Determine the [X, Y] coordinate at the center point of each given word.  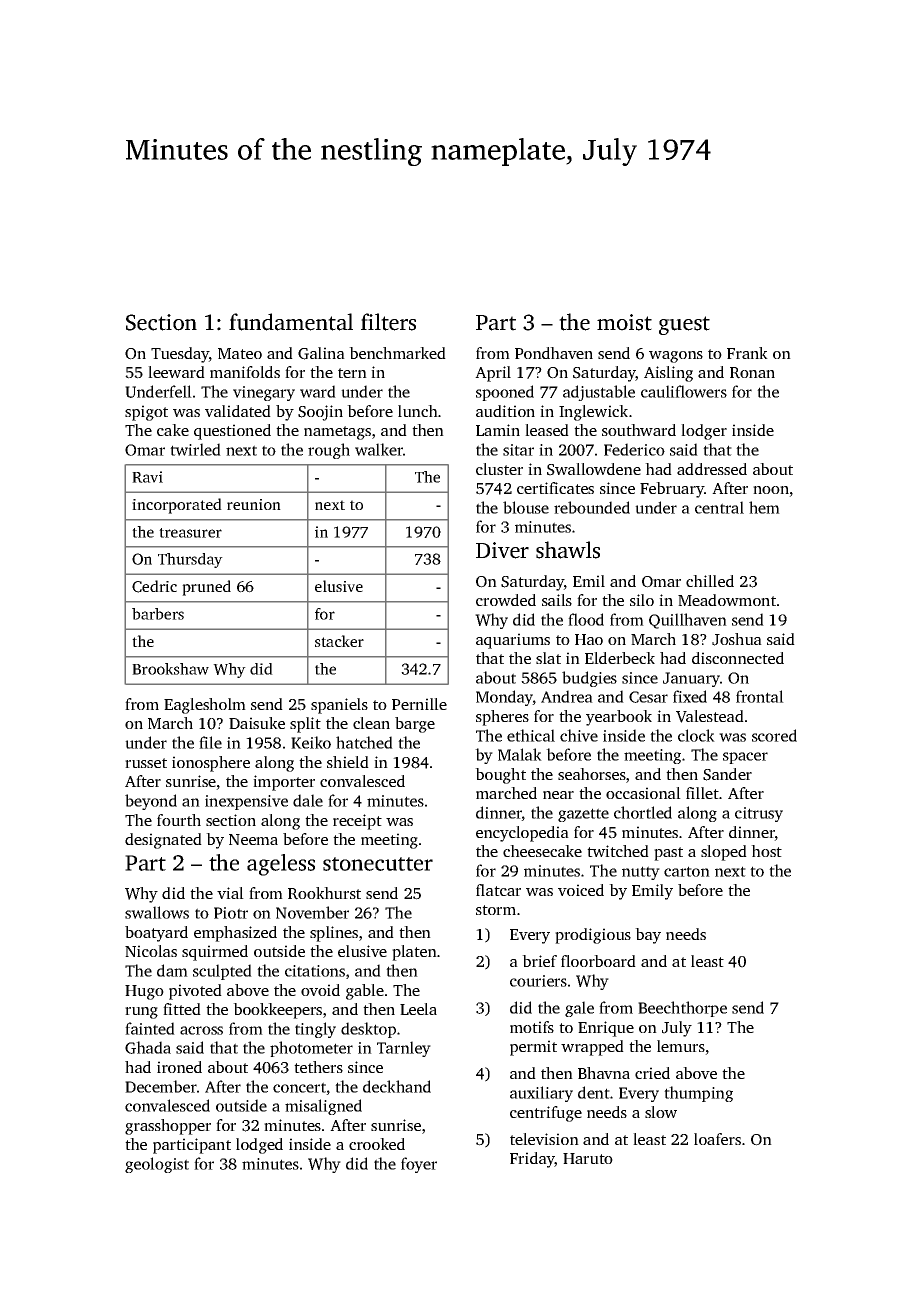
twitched [618, 851]
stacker [339, 641]
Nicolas [151, 951]
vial [230, 893]
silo [642, 600]
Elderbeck [620, 658]
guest [684, 325]
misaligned [323, 1107]
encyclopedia [522, 834]
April [493, 374]
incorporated [177, 506]
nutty [641, 873]
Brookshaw [170, 669]
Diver [502, 550]
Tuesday [180, 355]
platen [414, 953]
